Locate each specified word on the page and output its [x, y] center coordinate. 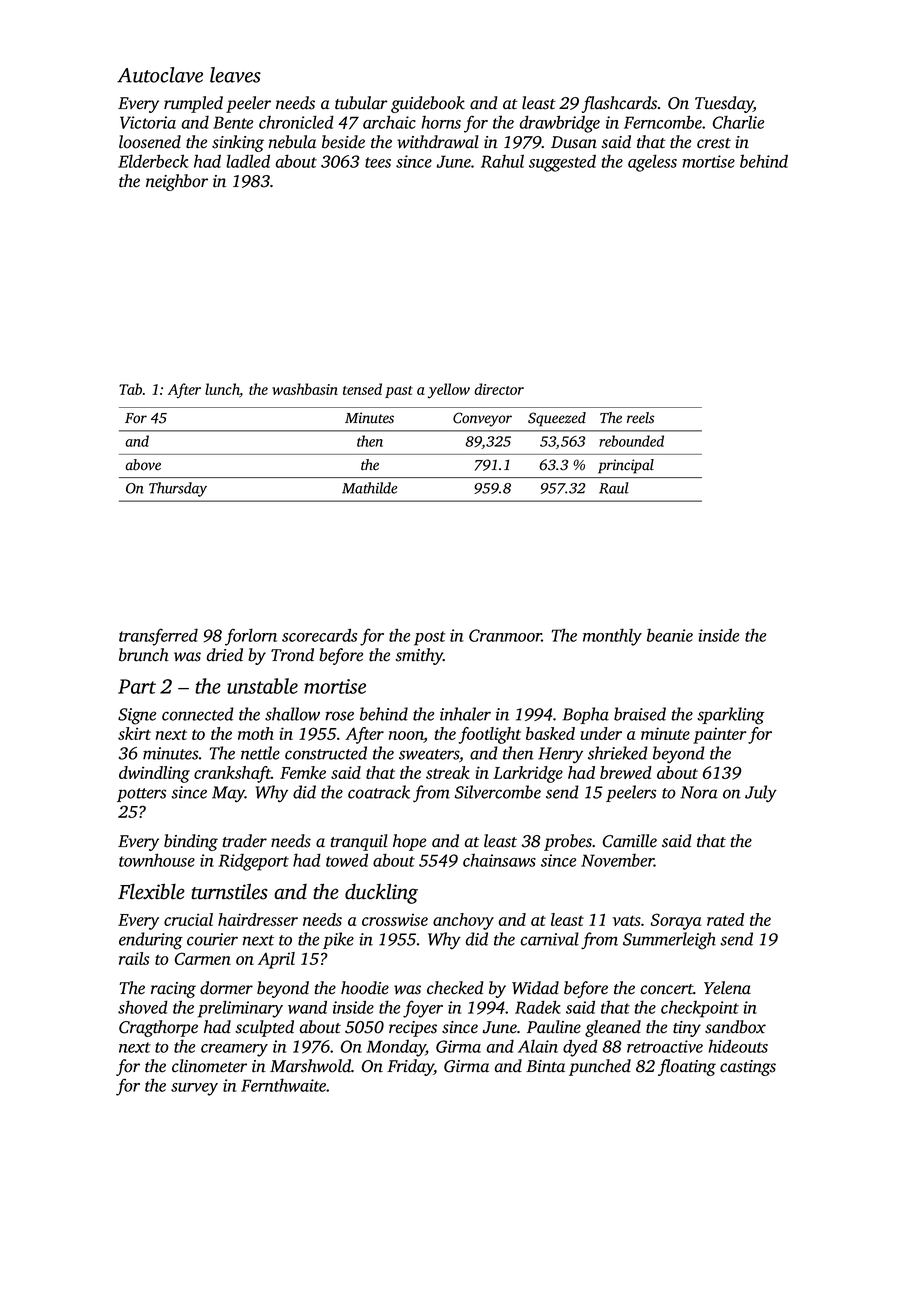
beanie [670, 635]
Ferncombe [663, 122]
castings [748, 1068]
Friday [410, 1067]
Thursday [178, 489]
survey [194, 1089]
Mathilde [369, 488]
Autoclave [160, 75]
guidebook [428, 104]
